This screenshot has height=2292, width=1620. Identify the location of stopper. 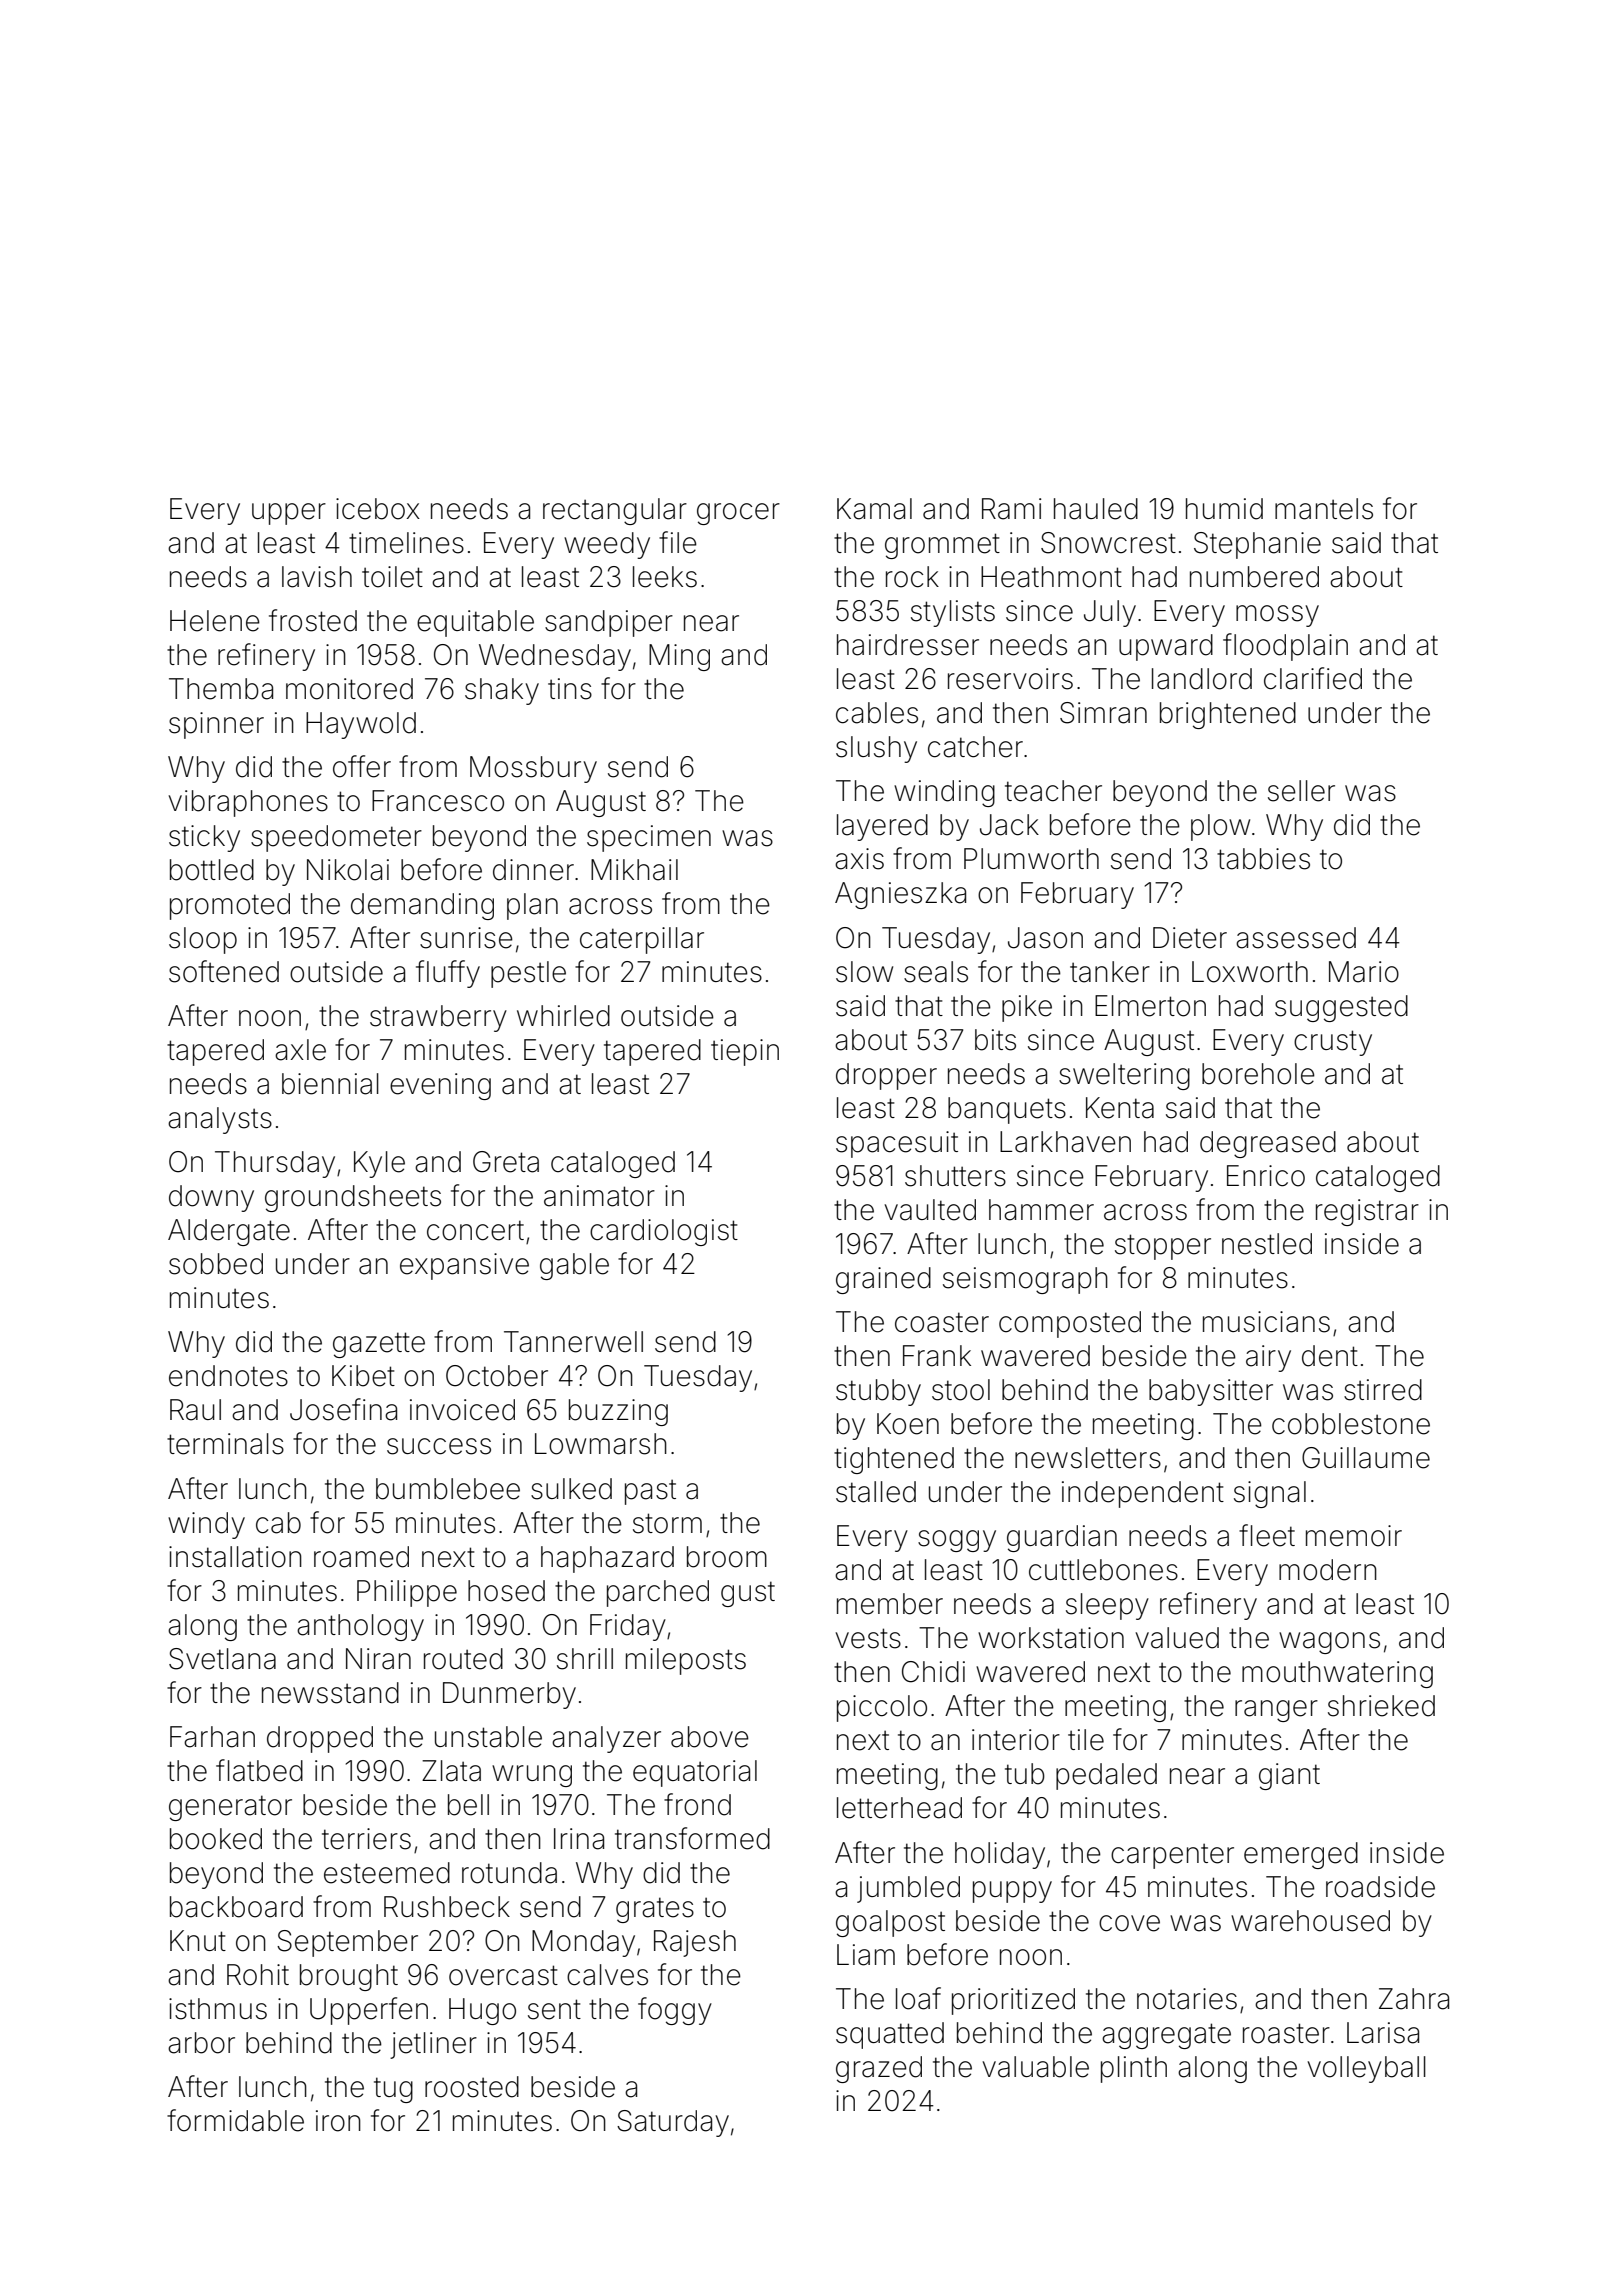
(1163, 1247).
